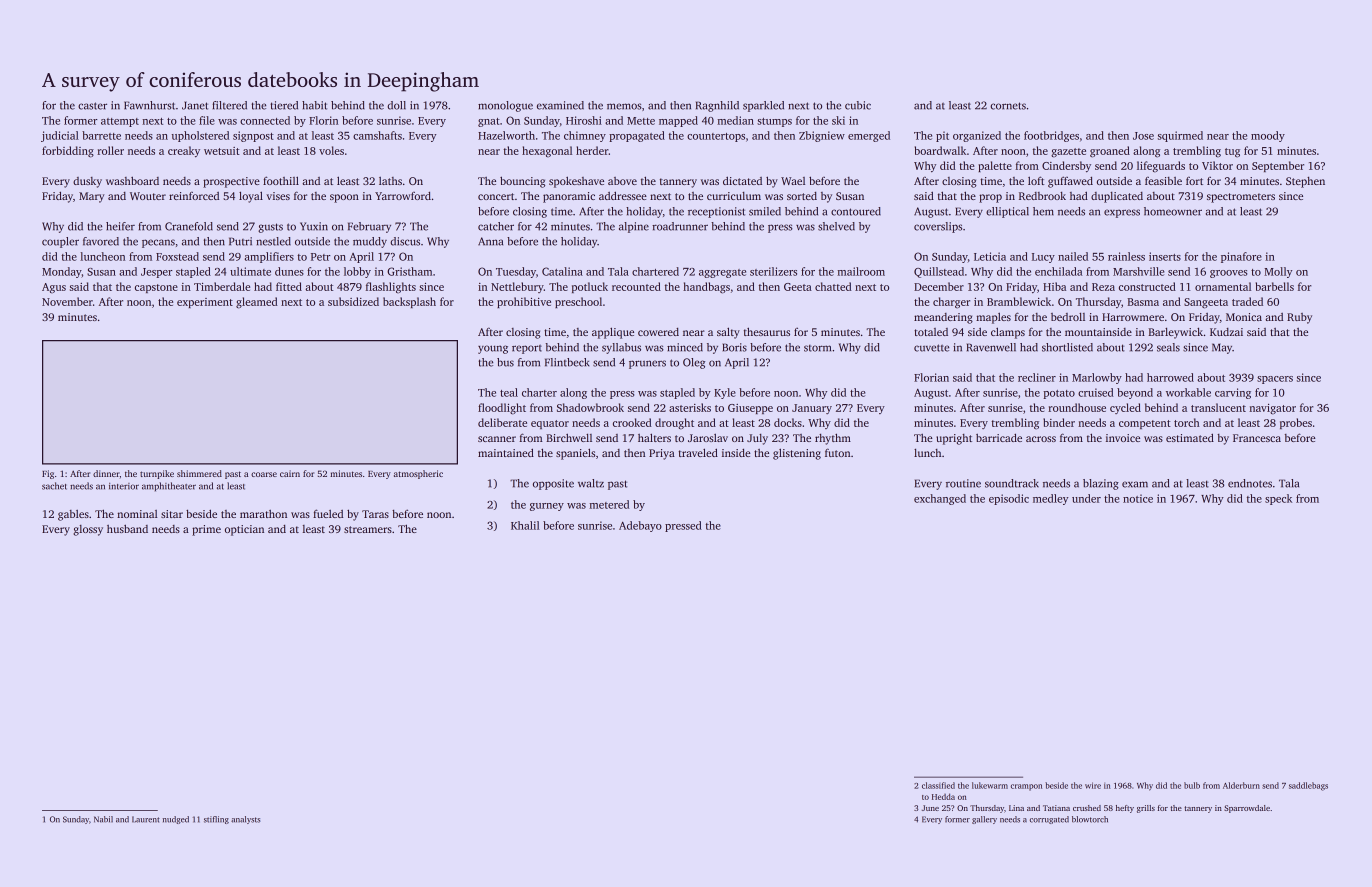 The image size is (1372, 887). I want to click on endnotes, so click(1250, 483).
